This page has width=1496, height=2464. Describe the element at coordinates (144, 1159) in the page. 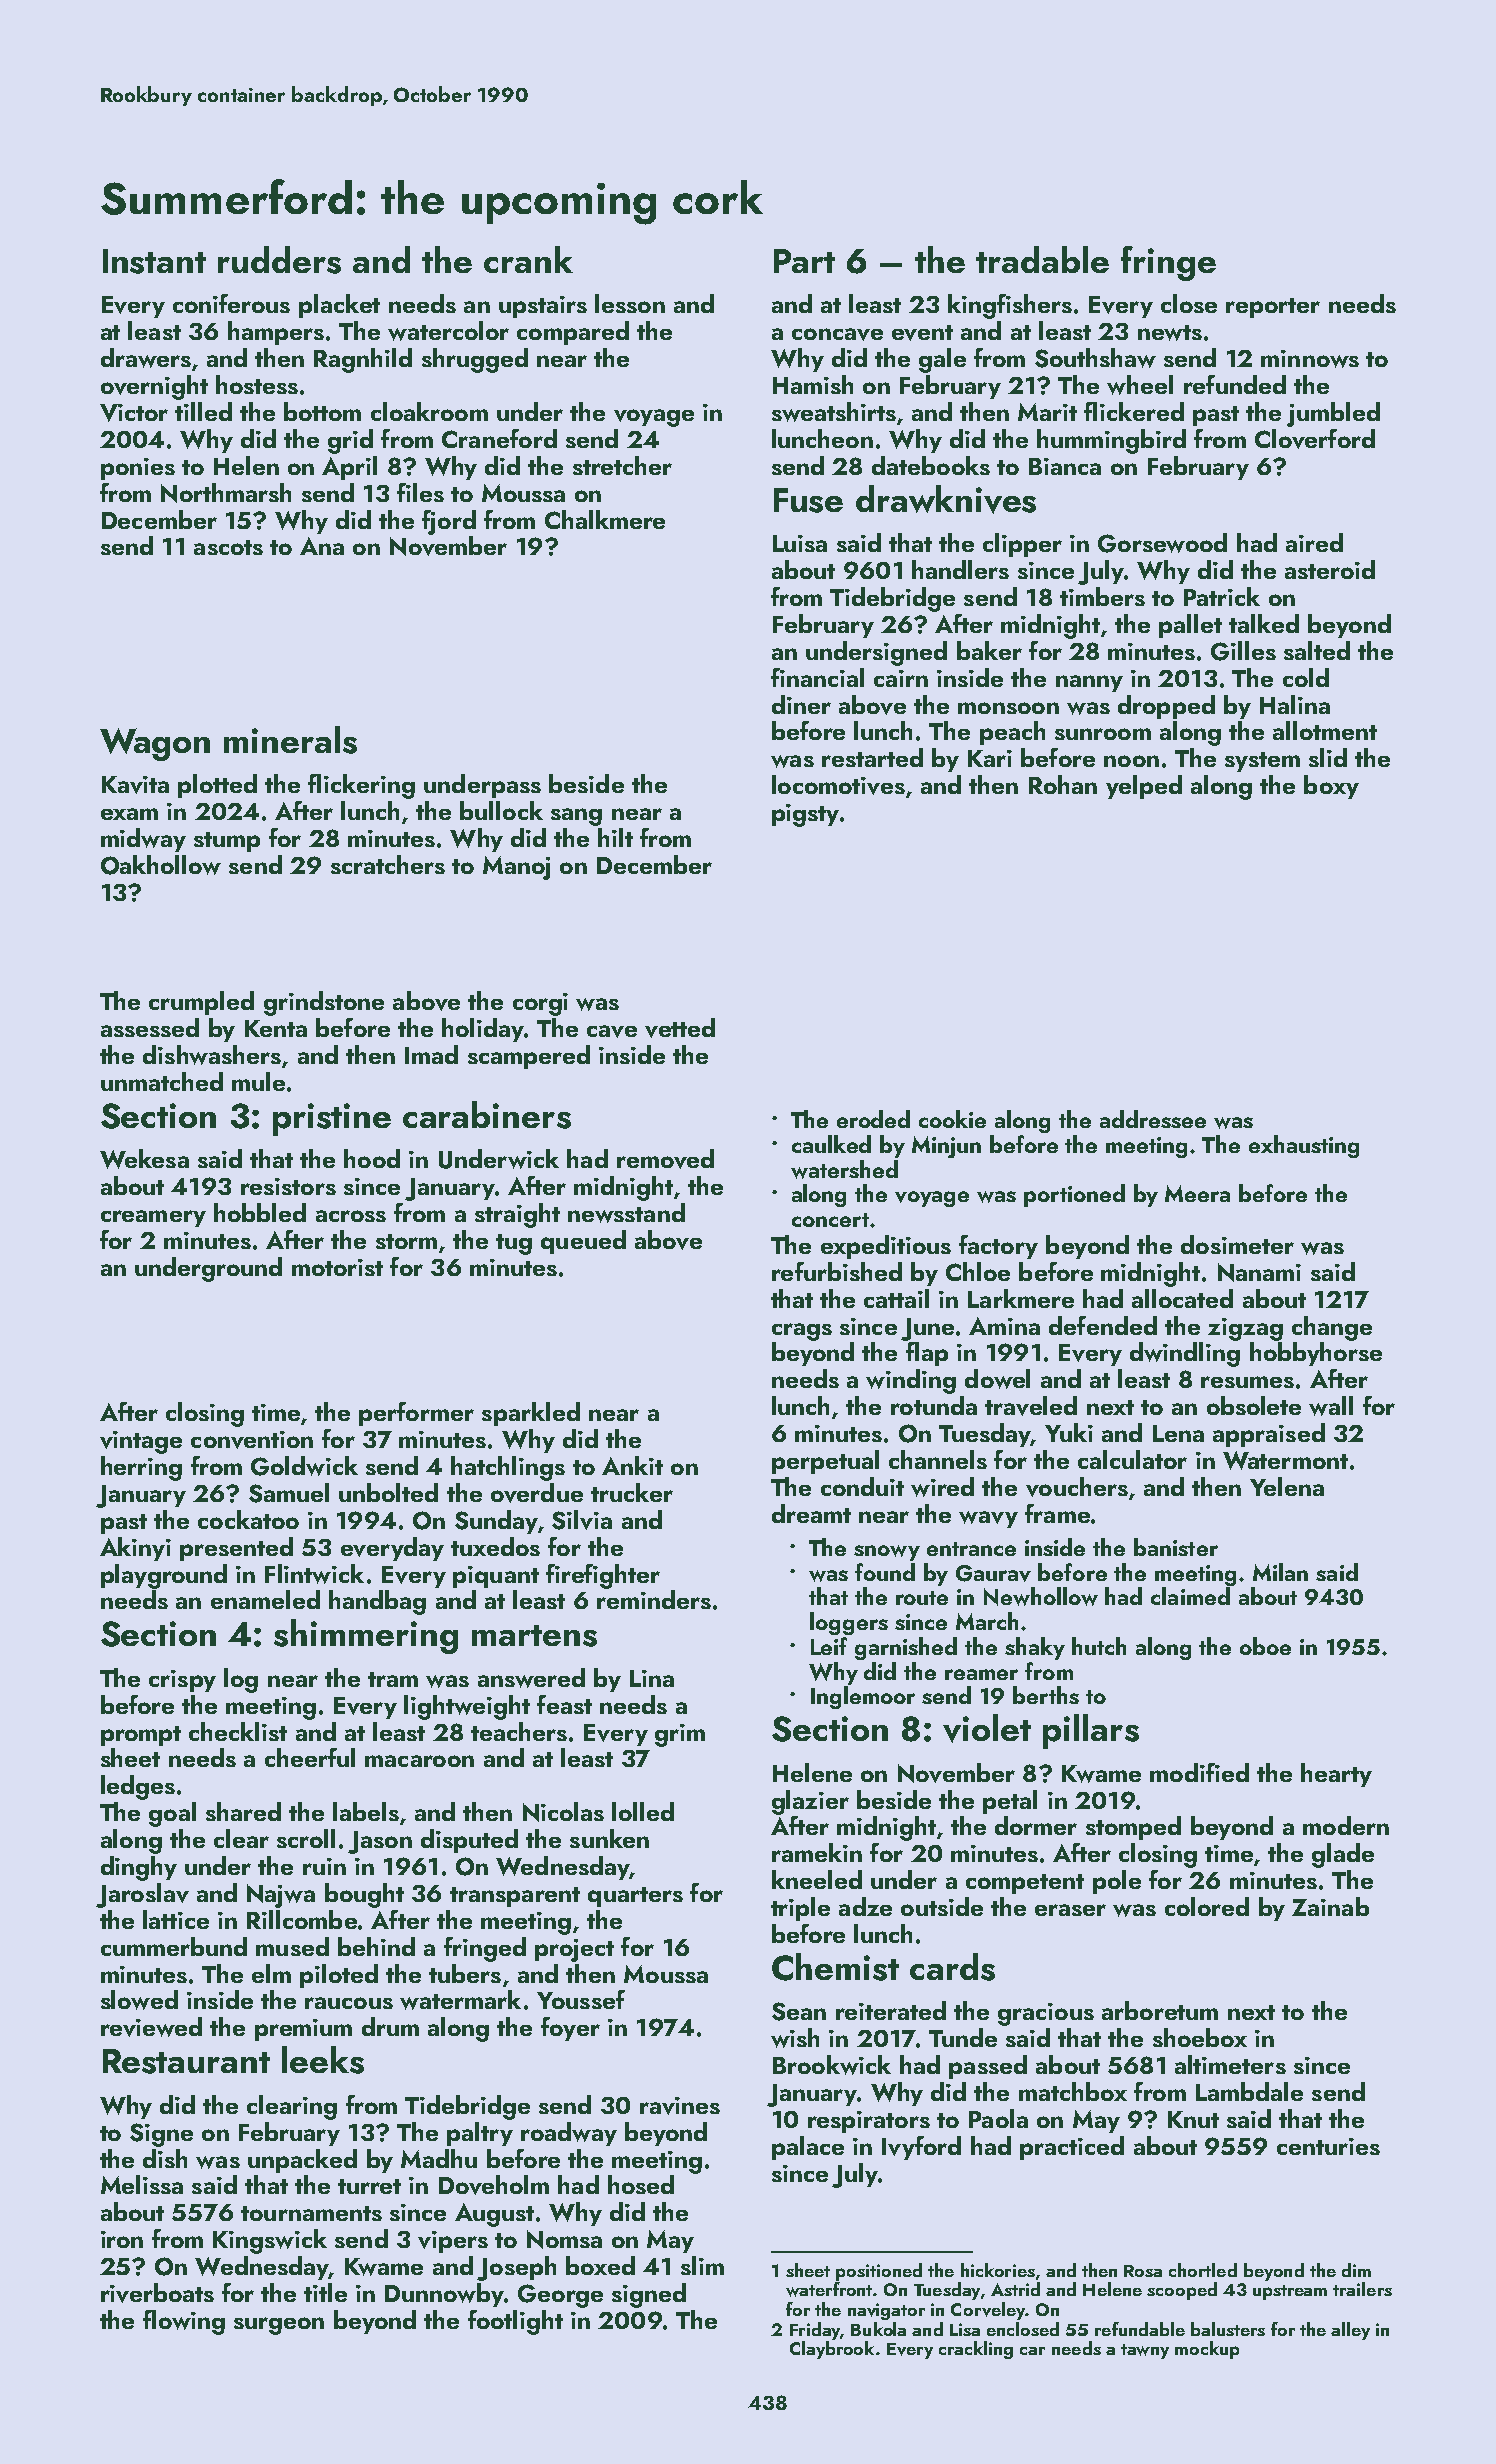

I see `Wekesa` at that location.
